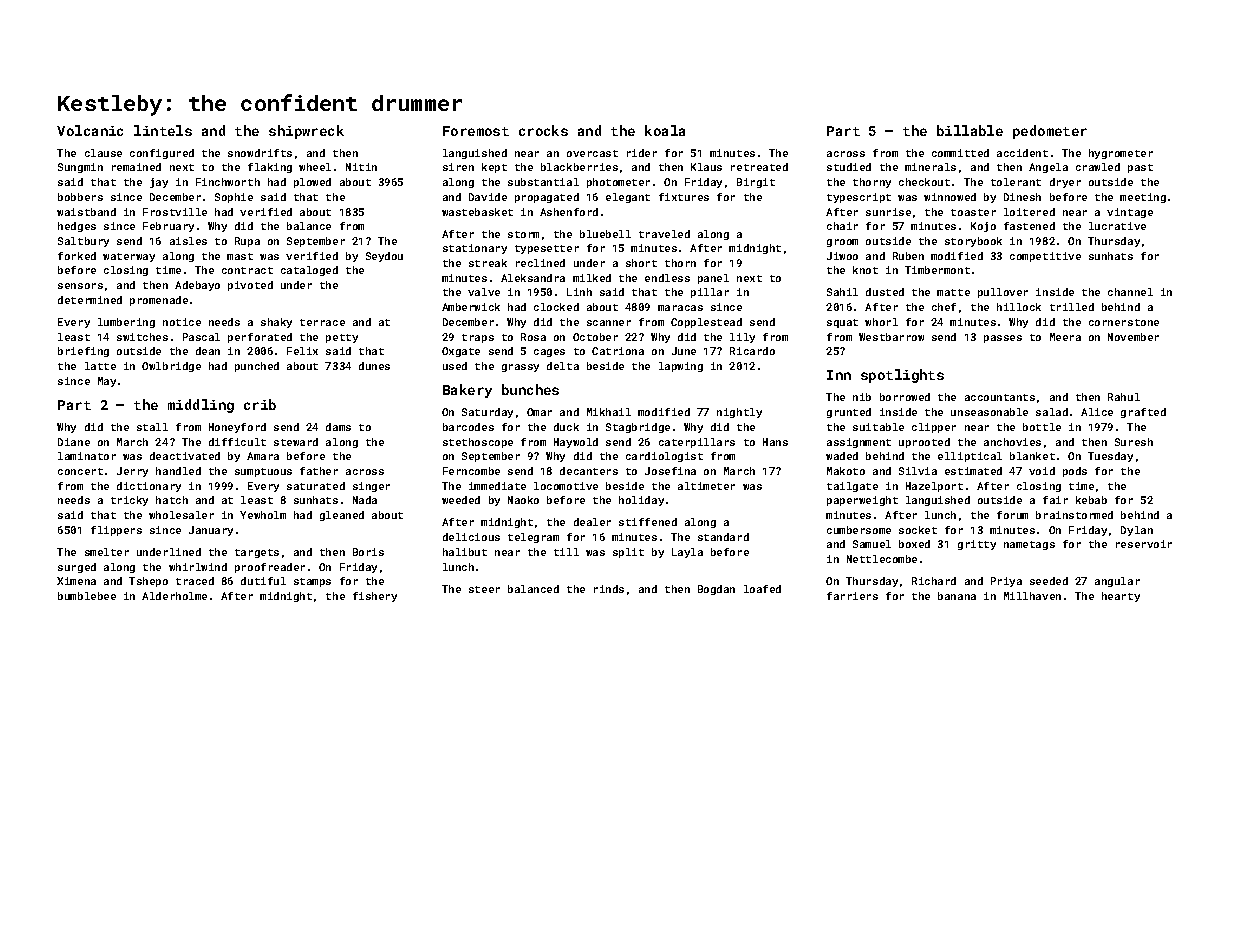  Describe the element at coordinates (1121, 154) in the screenshot. I see `hygrometer` at that location.
